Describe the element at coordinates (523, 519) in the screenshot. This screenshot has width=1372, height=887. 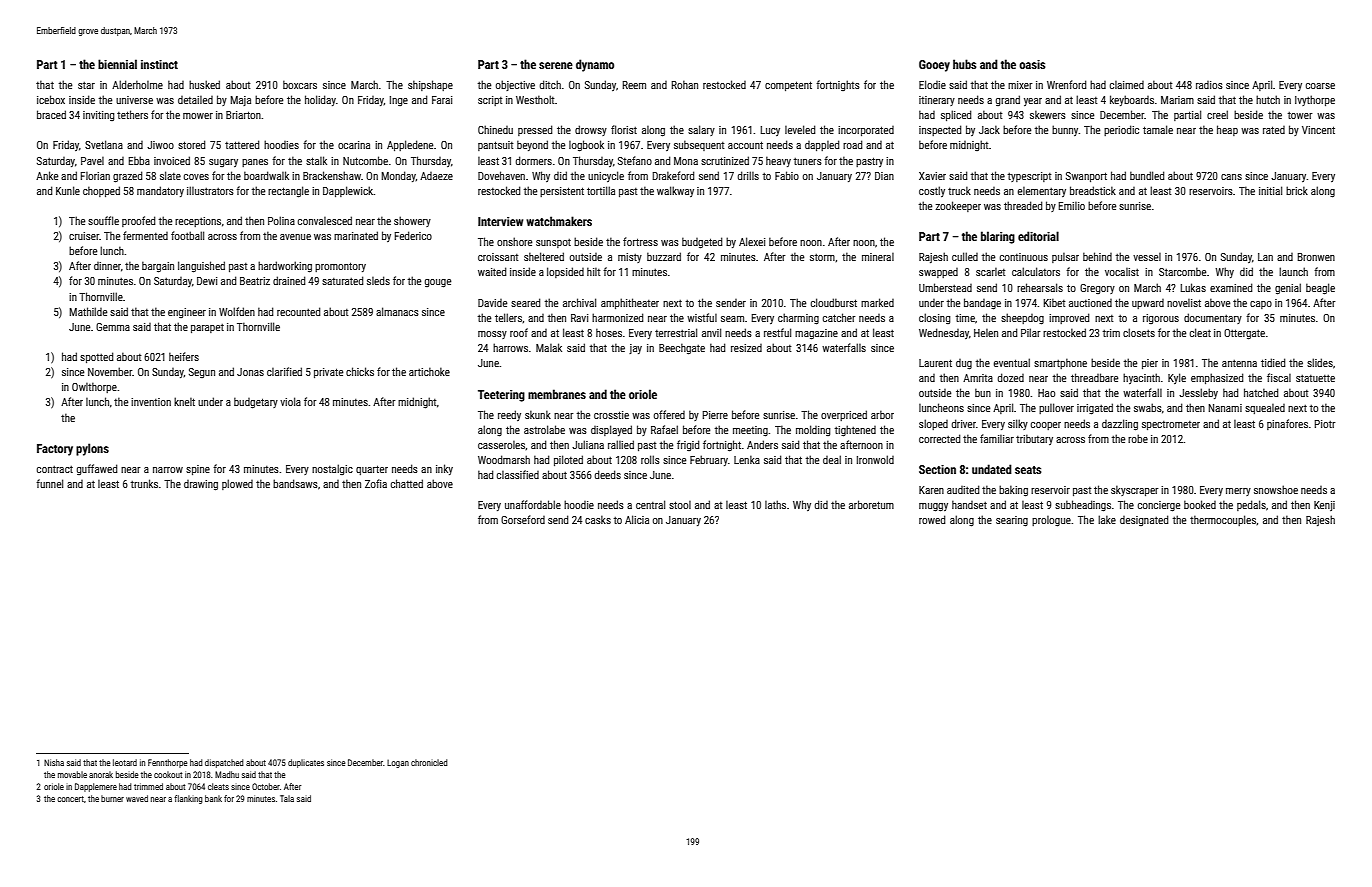
I see `Gorseford` at that location.
